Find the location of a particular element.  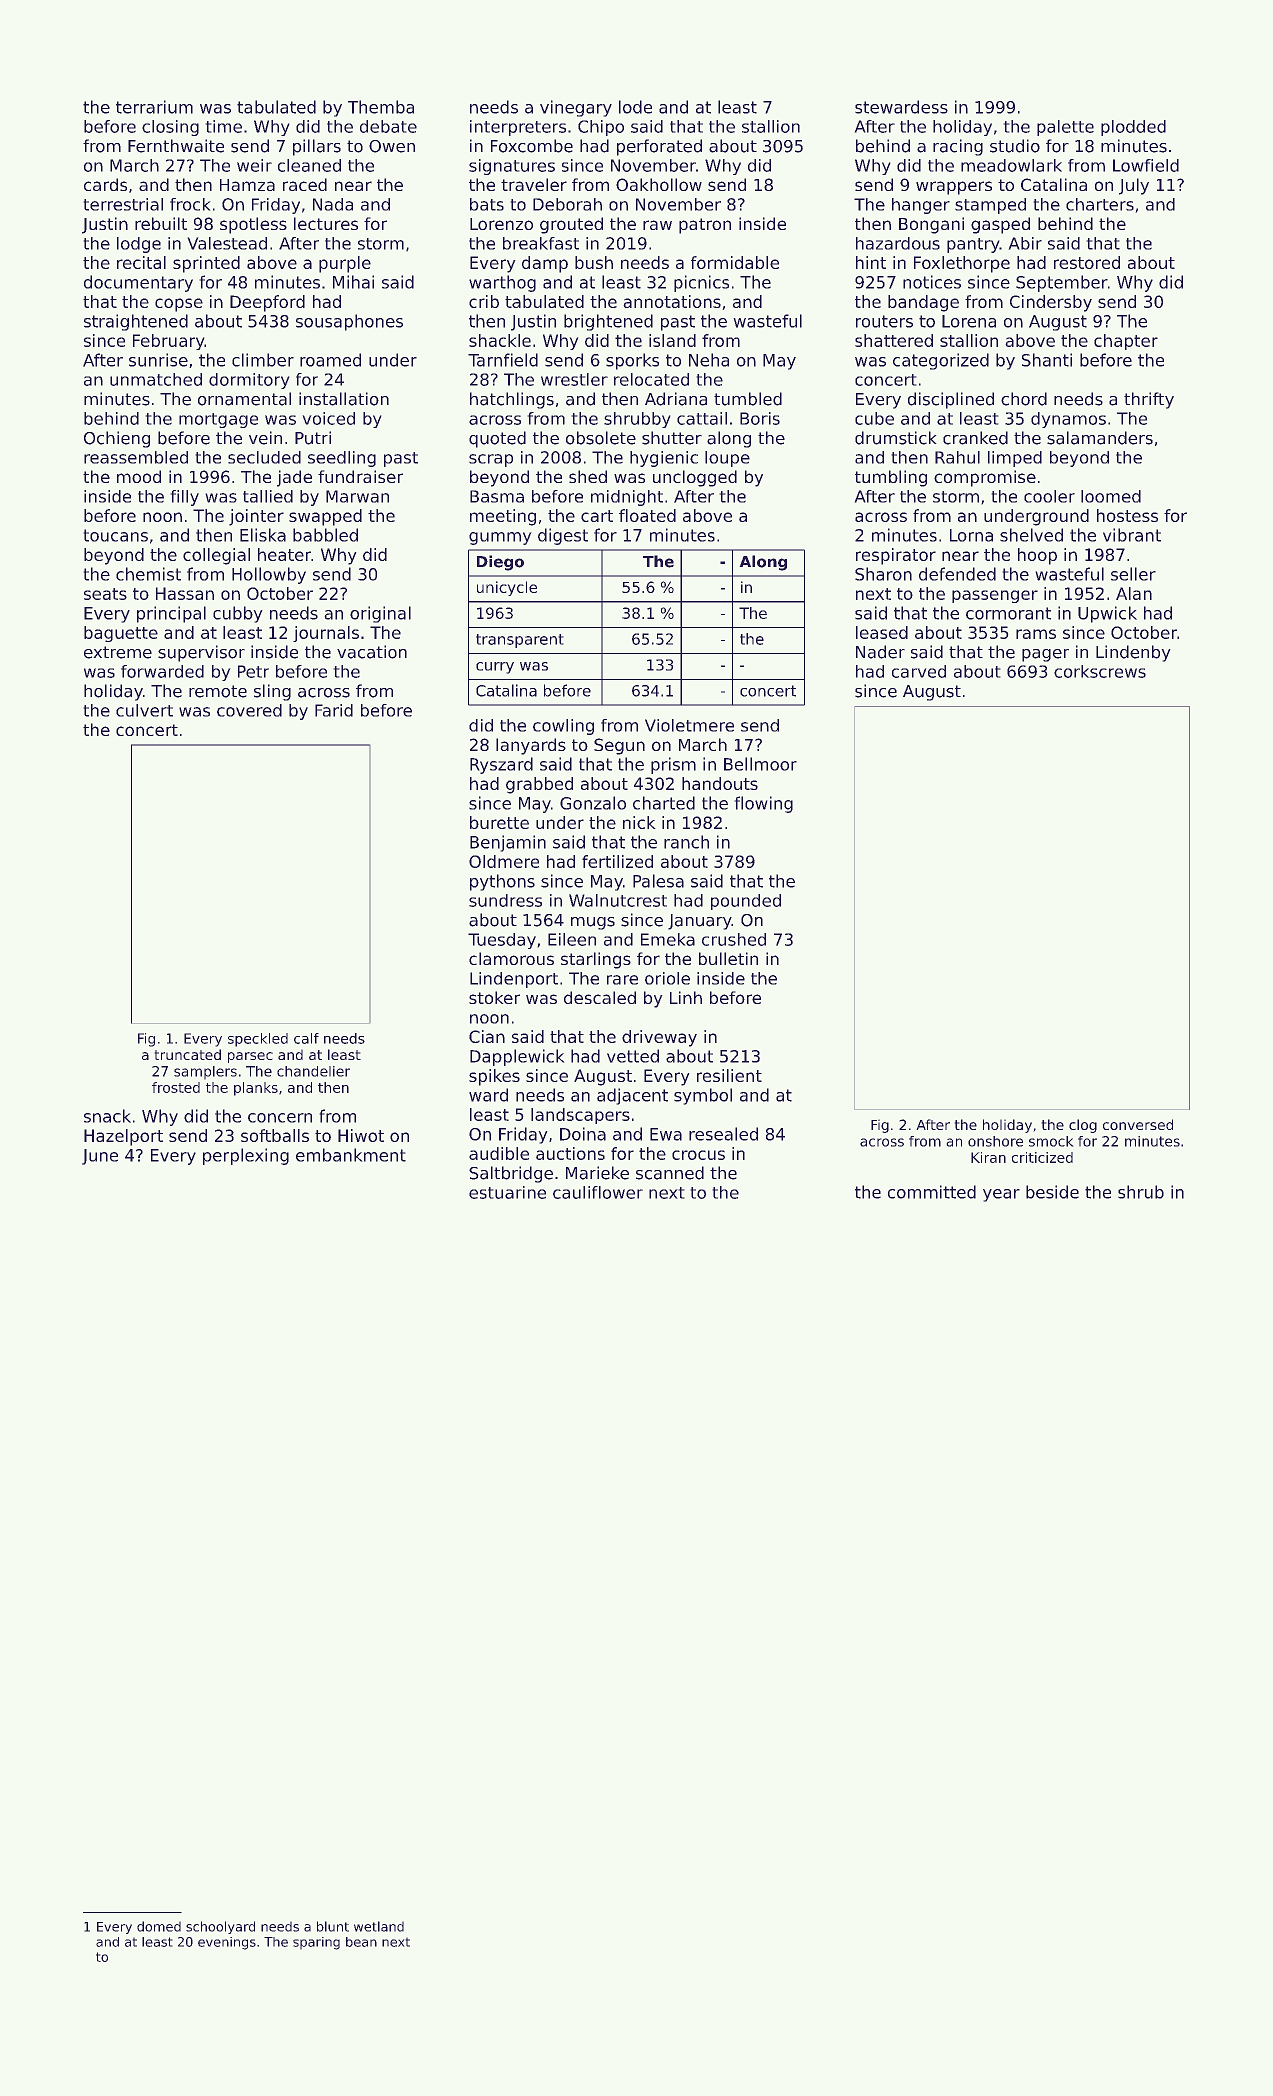

domed is located at coordinates (159, 1926).
